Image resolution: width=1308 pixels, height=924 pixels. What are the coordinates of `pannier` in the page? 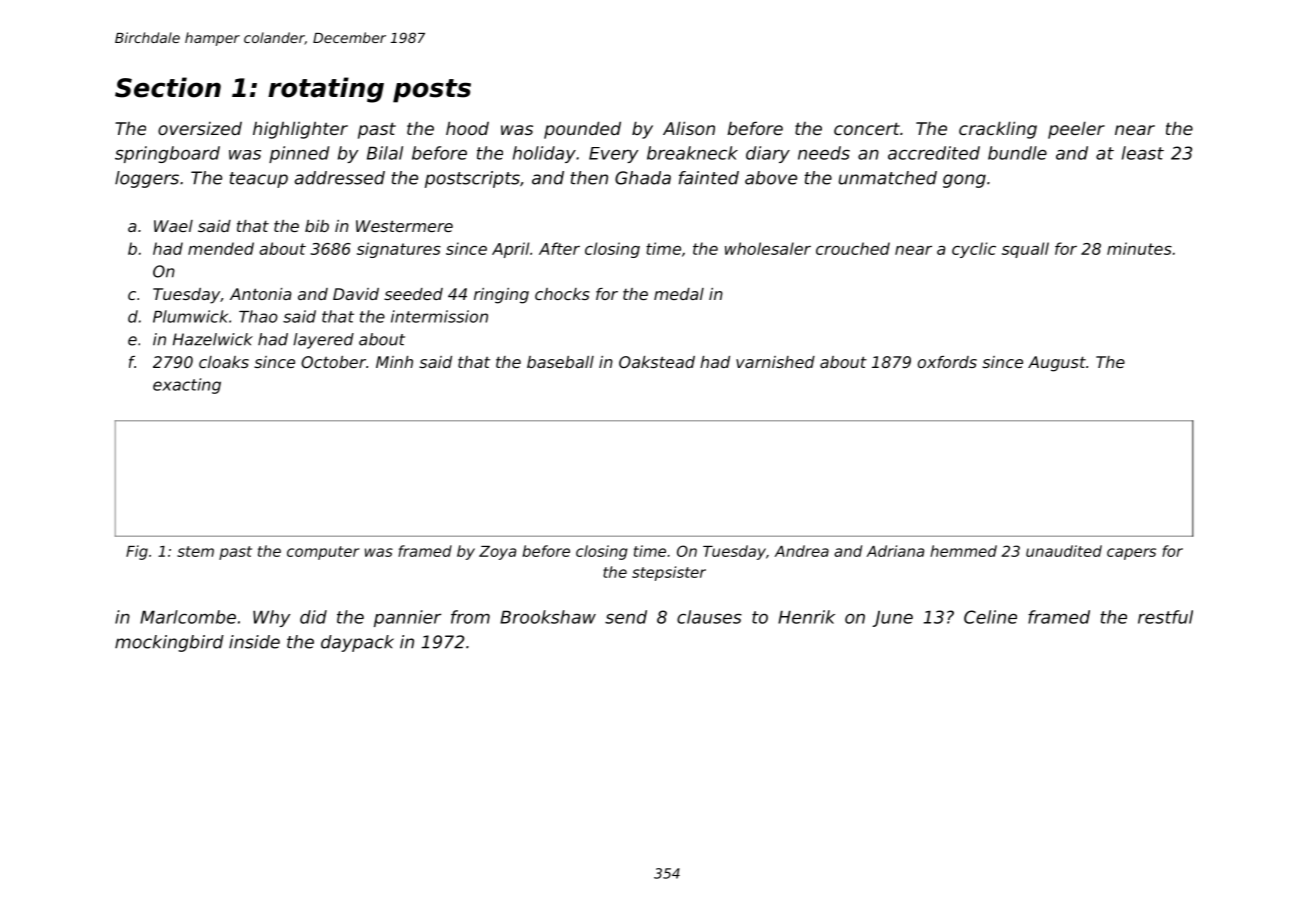 It's located at (407, 618).
